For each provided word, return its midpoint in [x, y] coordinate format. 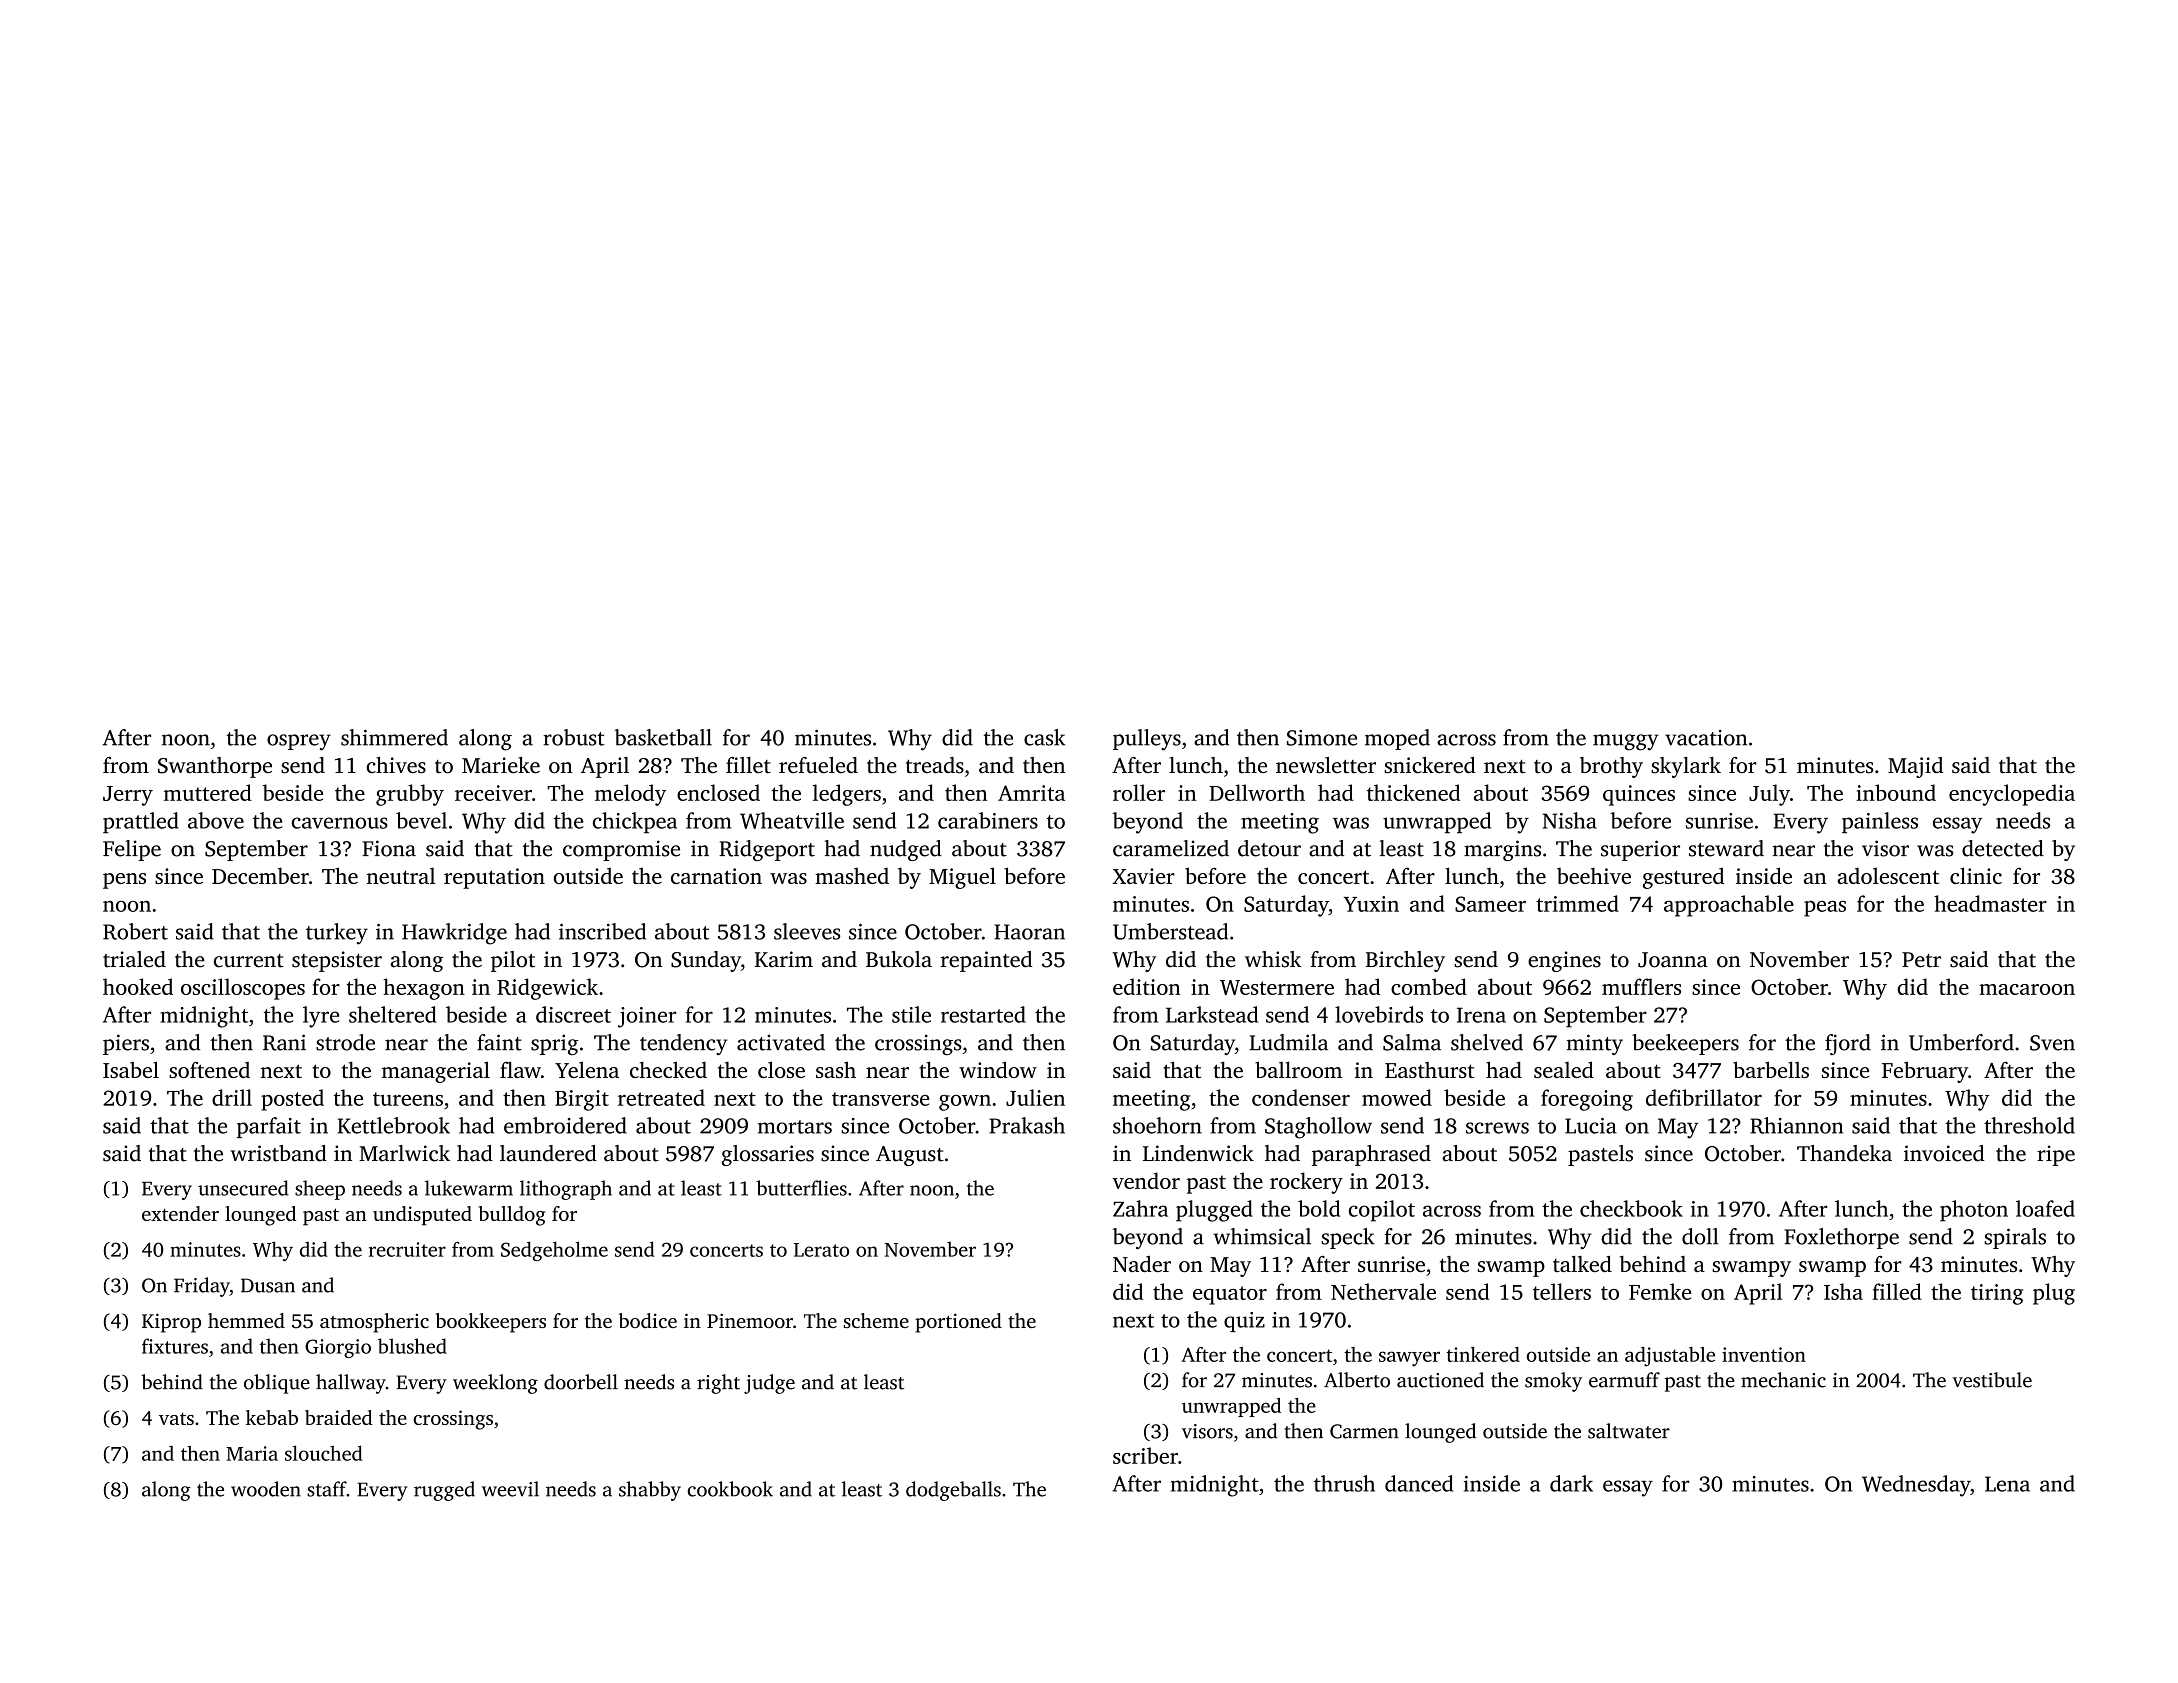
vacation [1706, 738]
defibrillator [1704, 1097]
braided [339, 1417]
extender [180, 1213]
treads [935, 765]
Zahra [1140, 1208]
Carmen [1364, 1431]
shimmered [394, 737]
